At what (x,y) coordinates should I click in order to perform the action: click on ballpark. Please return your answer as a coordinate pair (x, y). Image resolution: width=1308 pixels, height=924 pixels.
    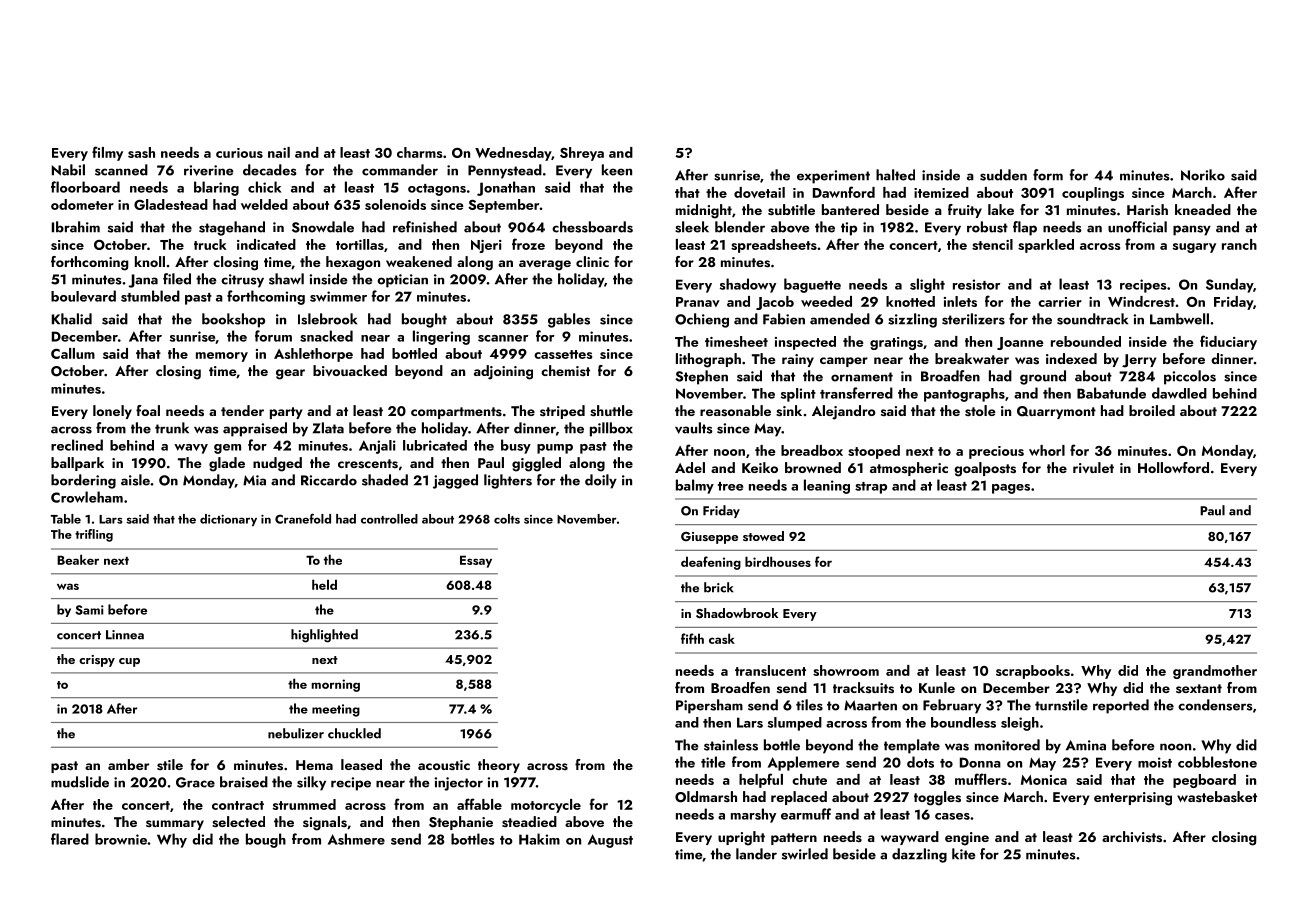
    Looking at the image, I should click on (77, 464).
